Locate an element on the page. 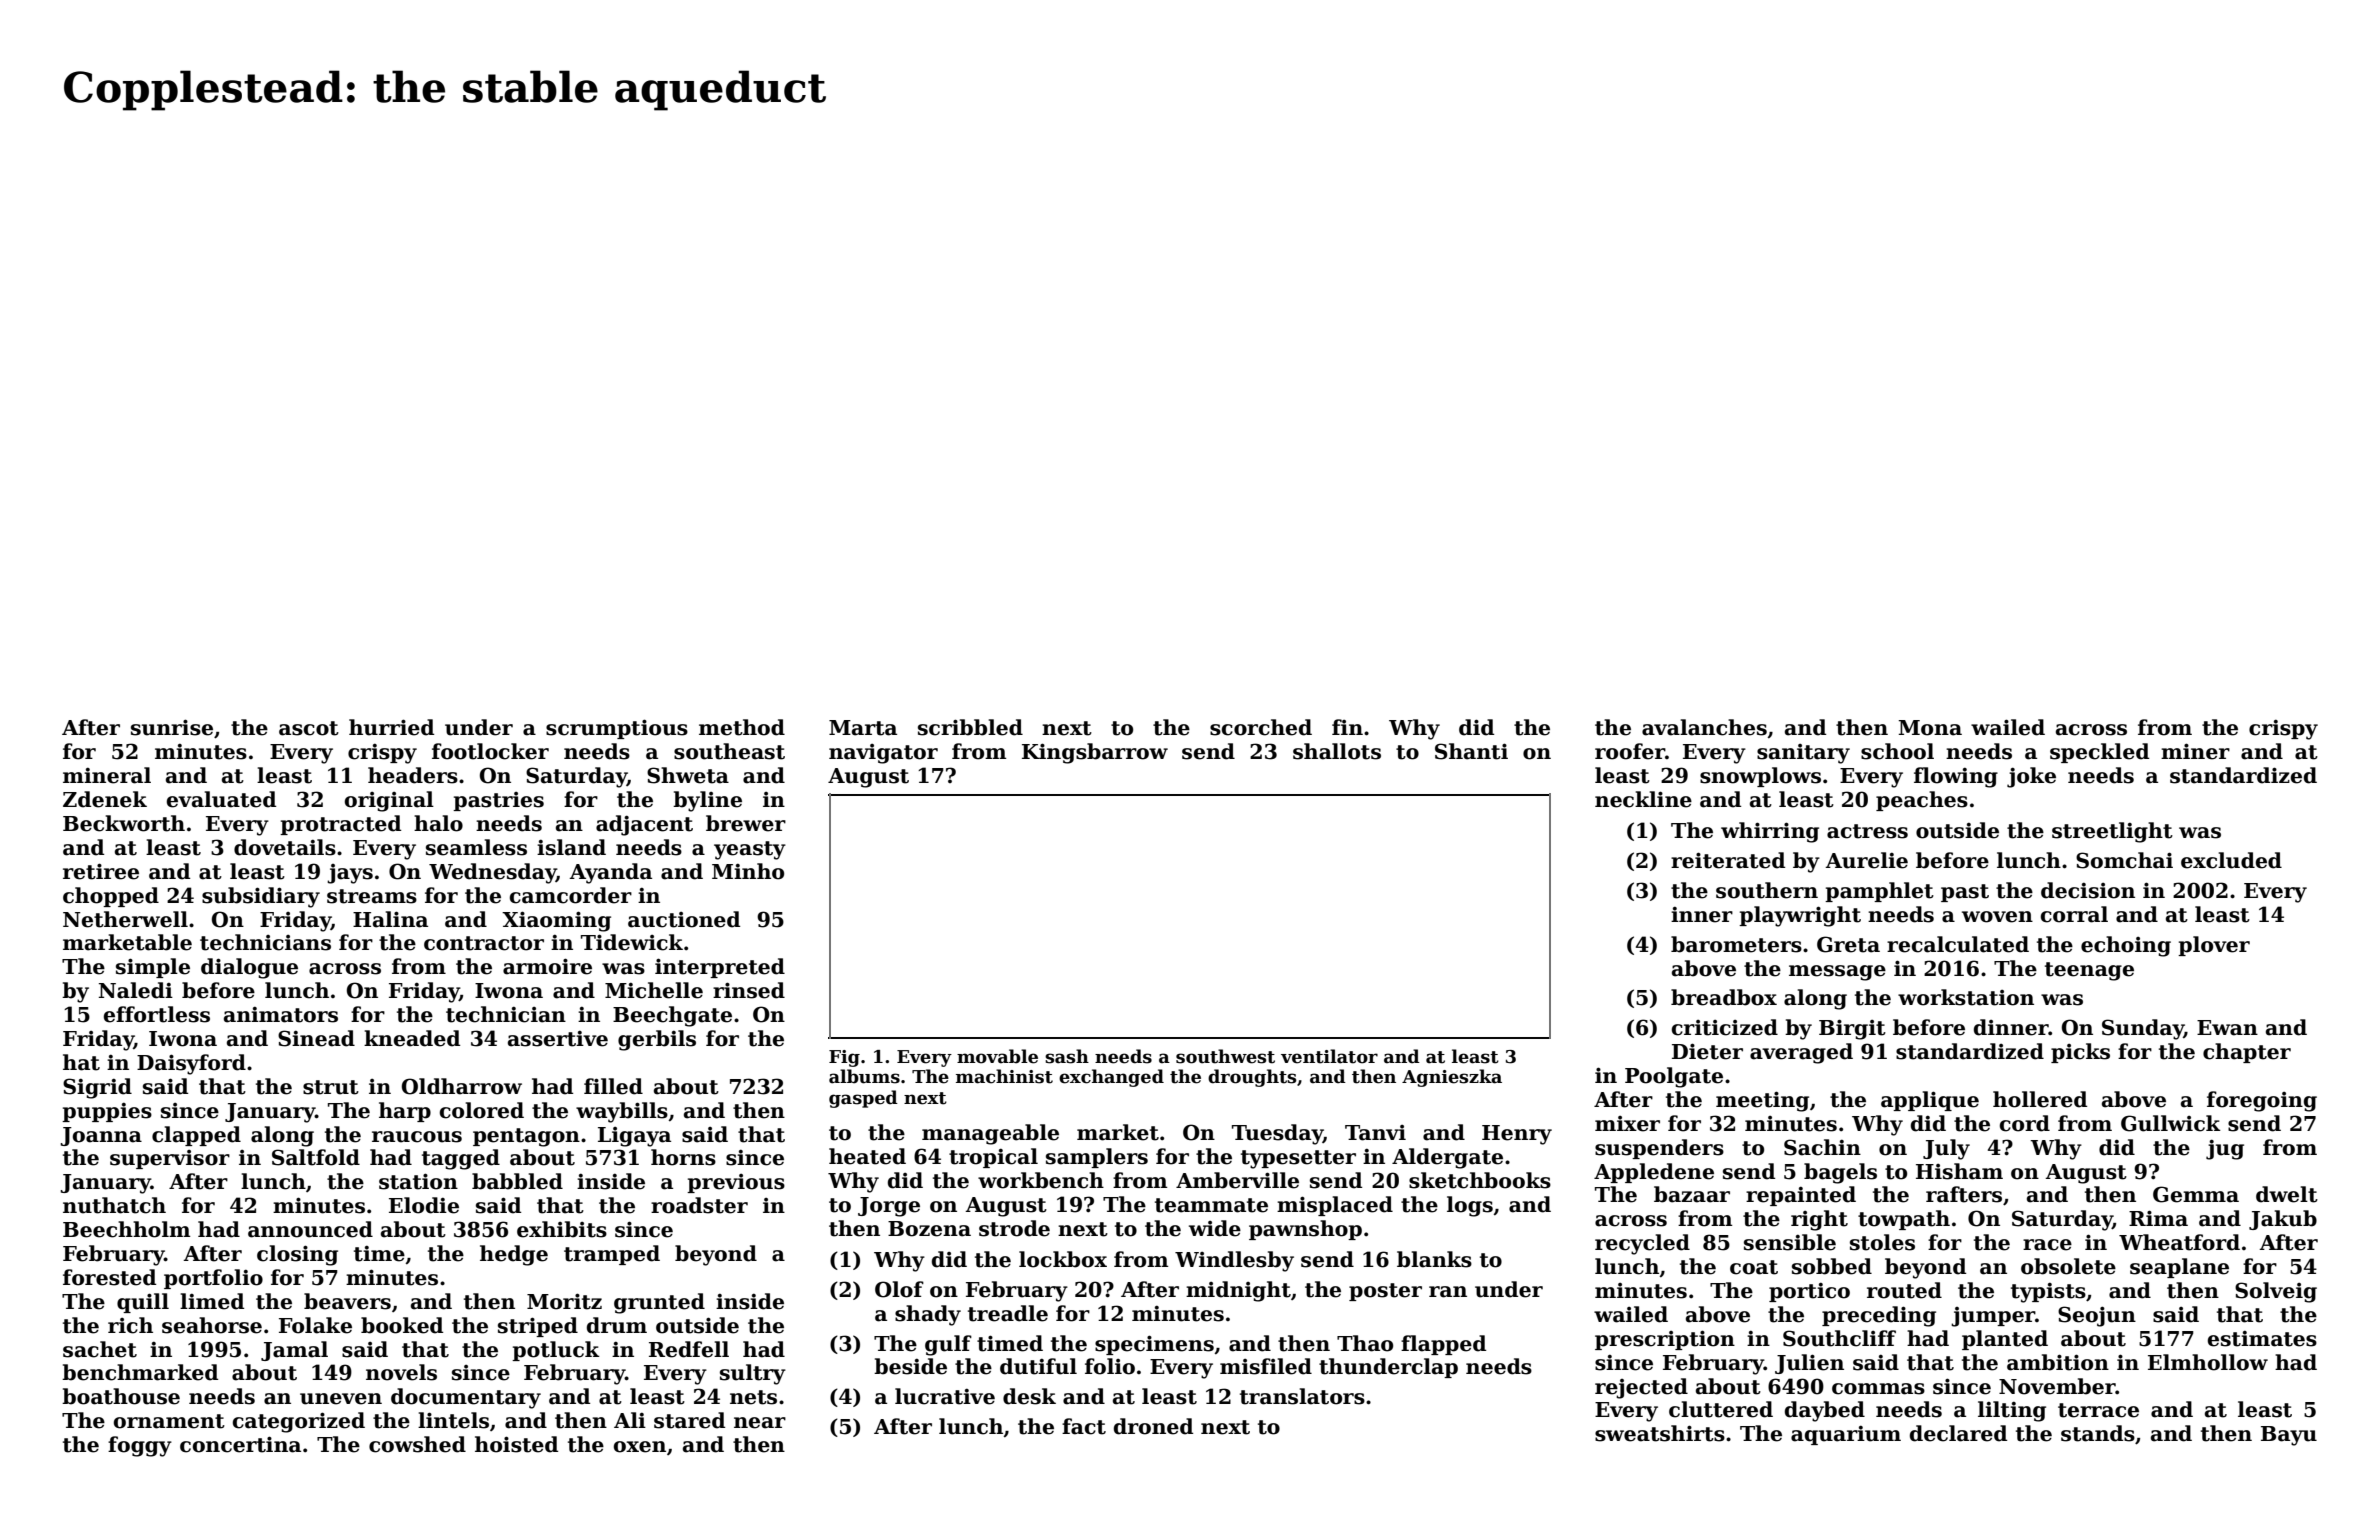 This document has height=1540, width=2380. brewer is located at coordinates (746, 823).
